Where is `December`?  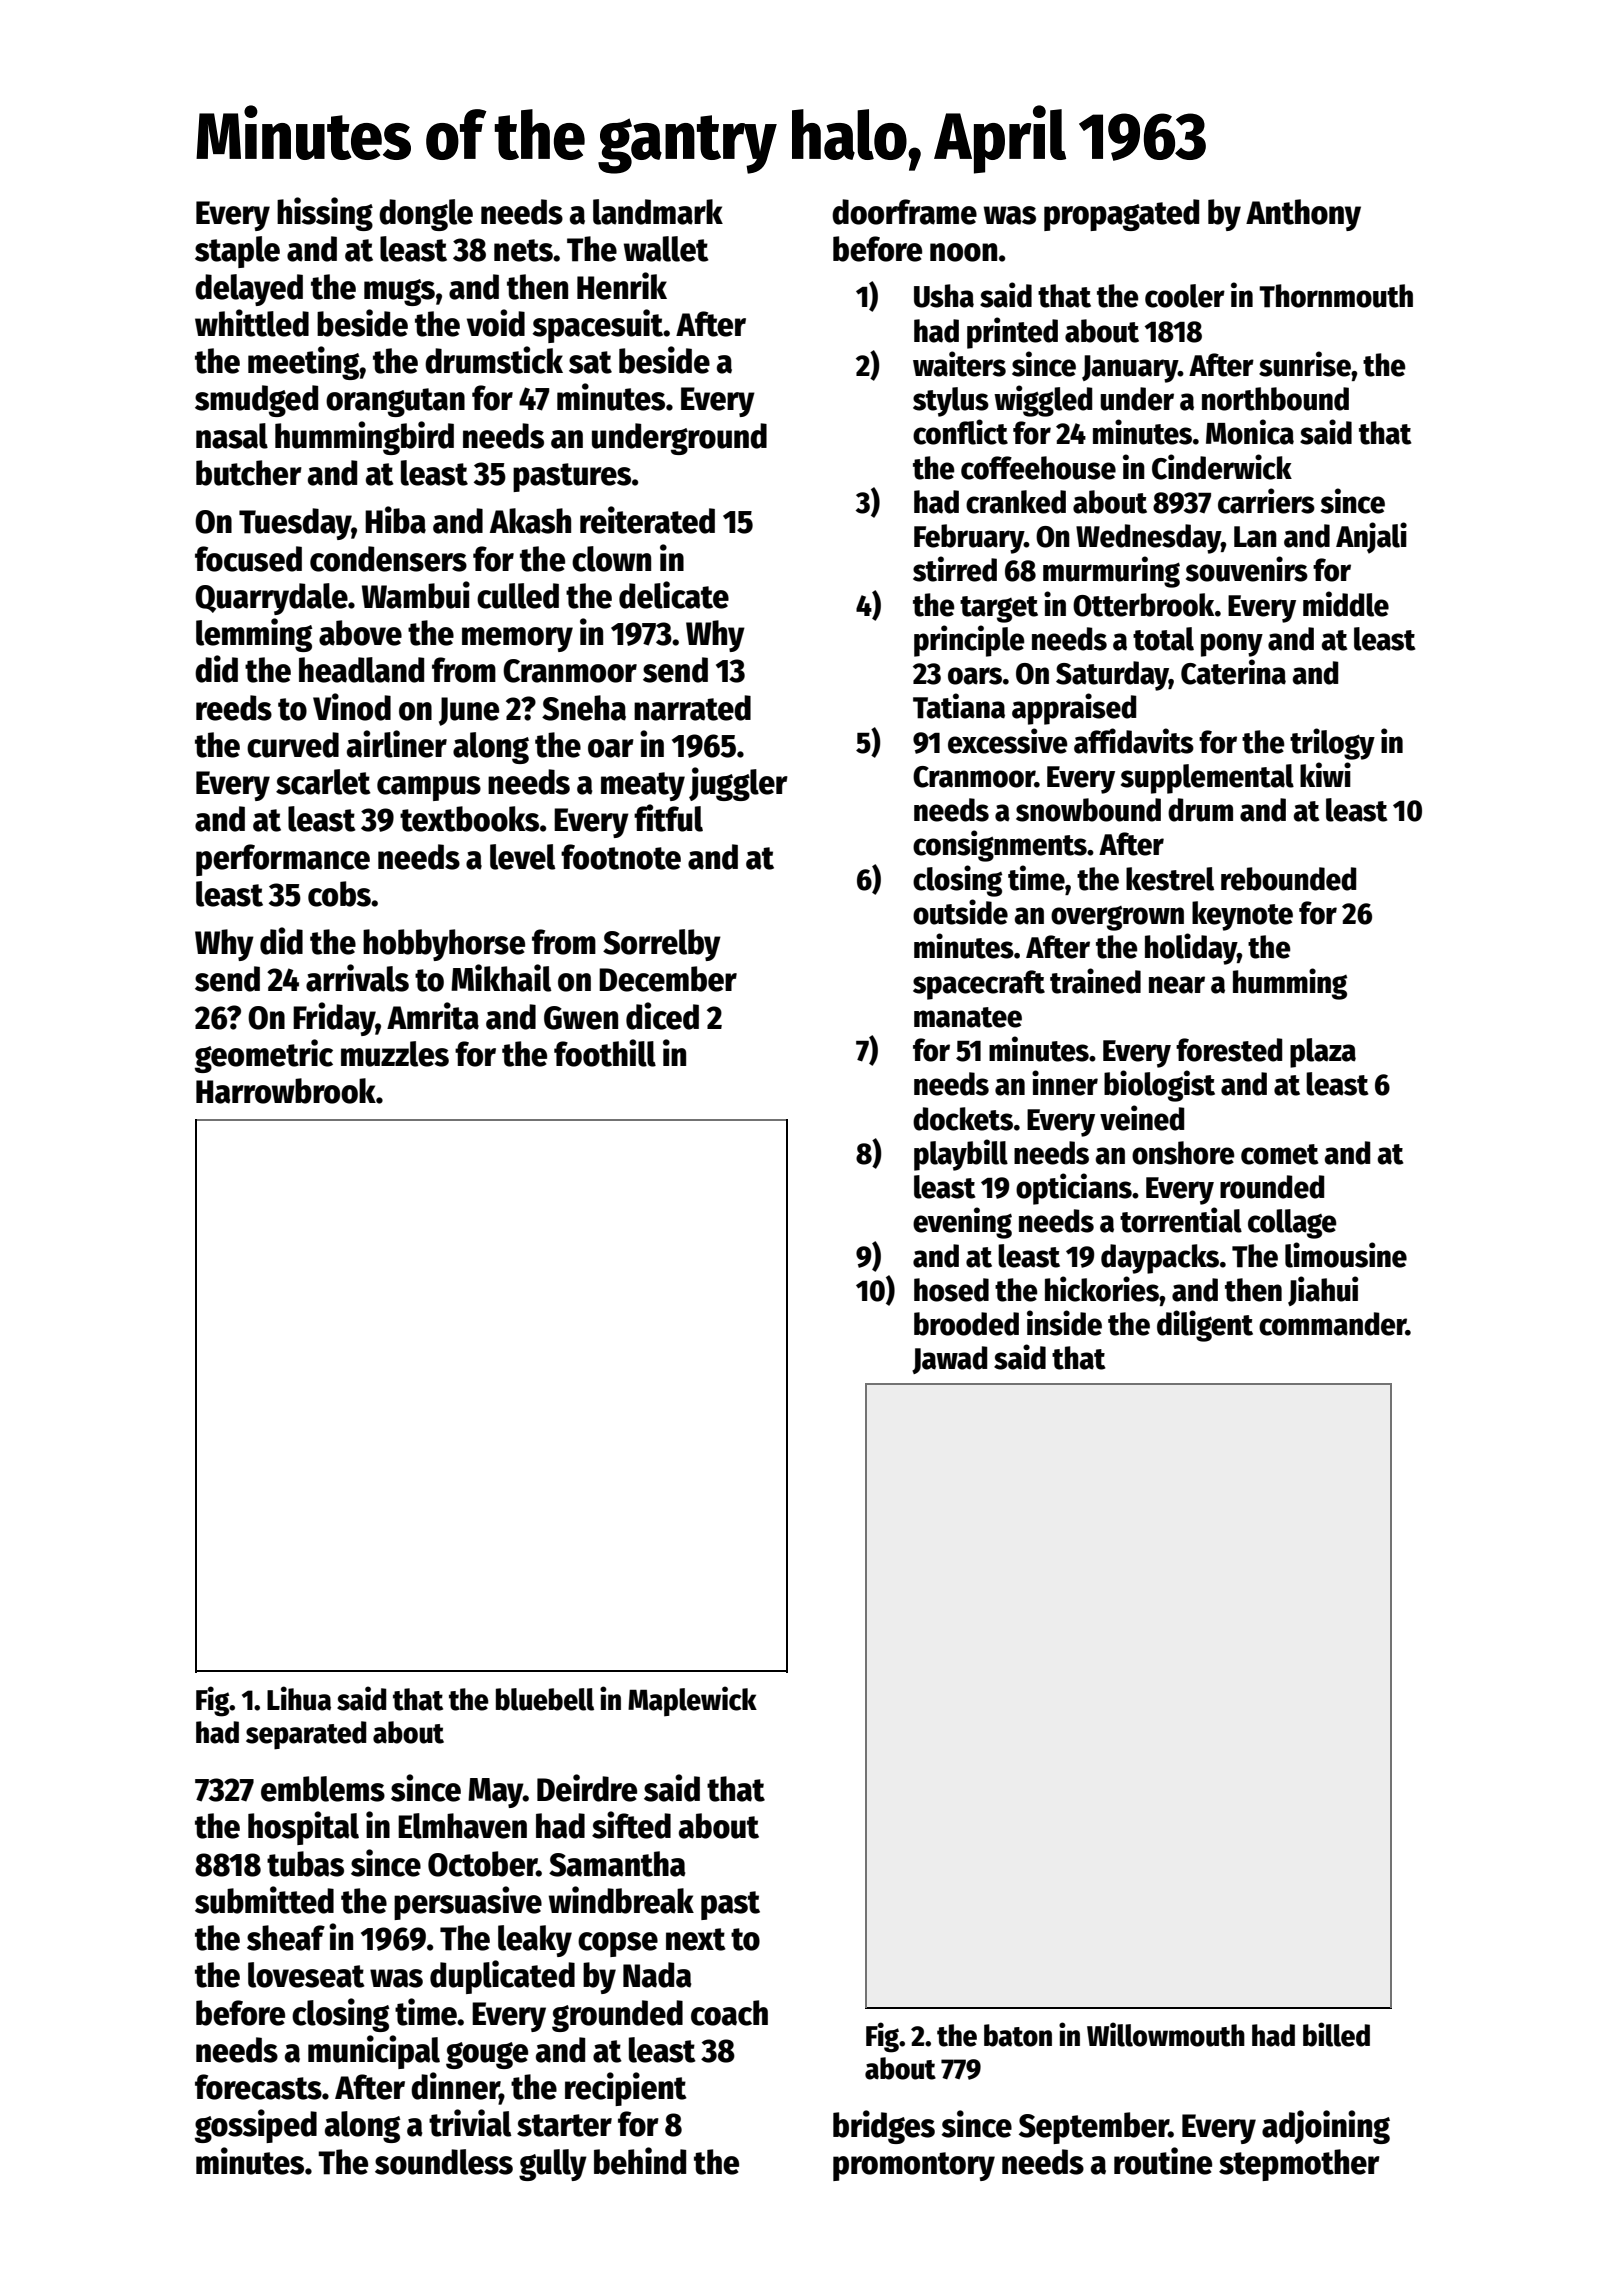
December is located at coordinates (668, 979).
